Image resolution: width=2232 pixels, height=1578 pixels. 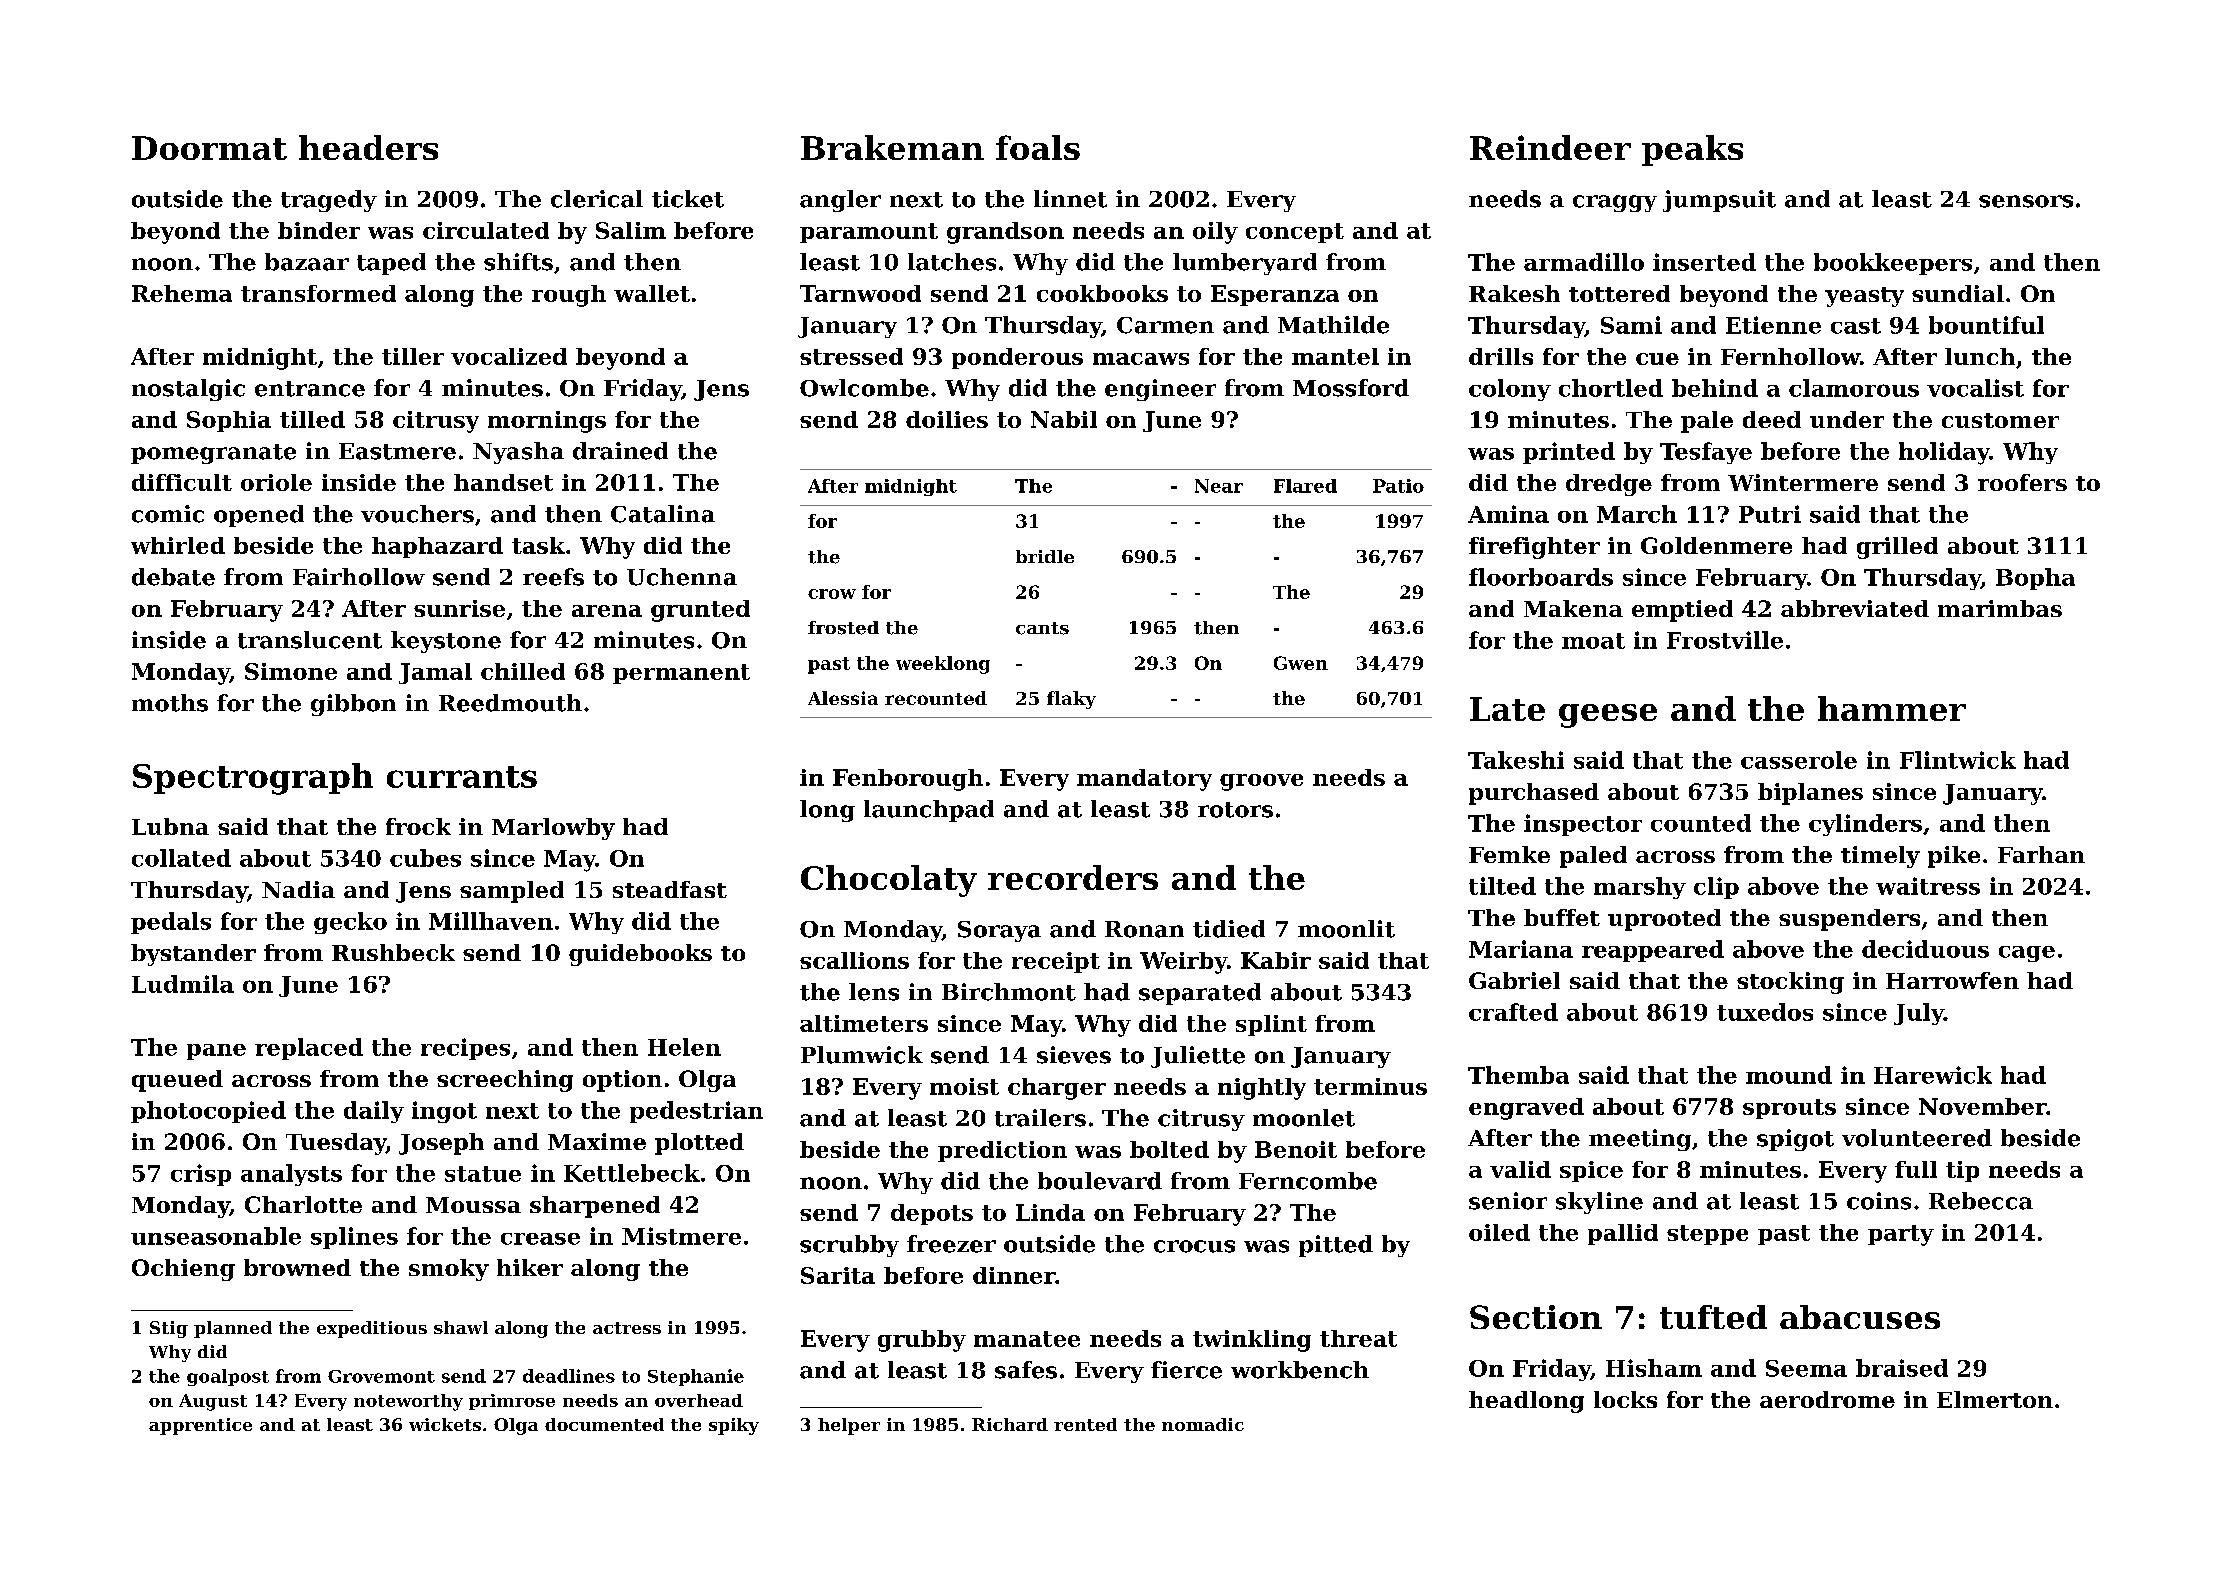 I want to click on clerical, so click(x=597, y=199).
